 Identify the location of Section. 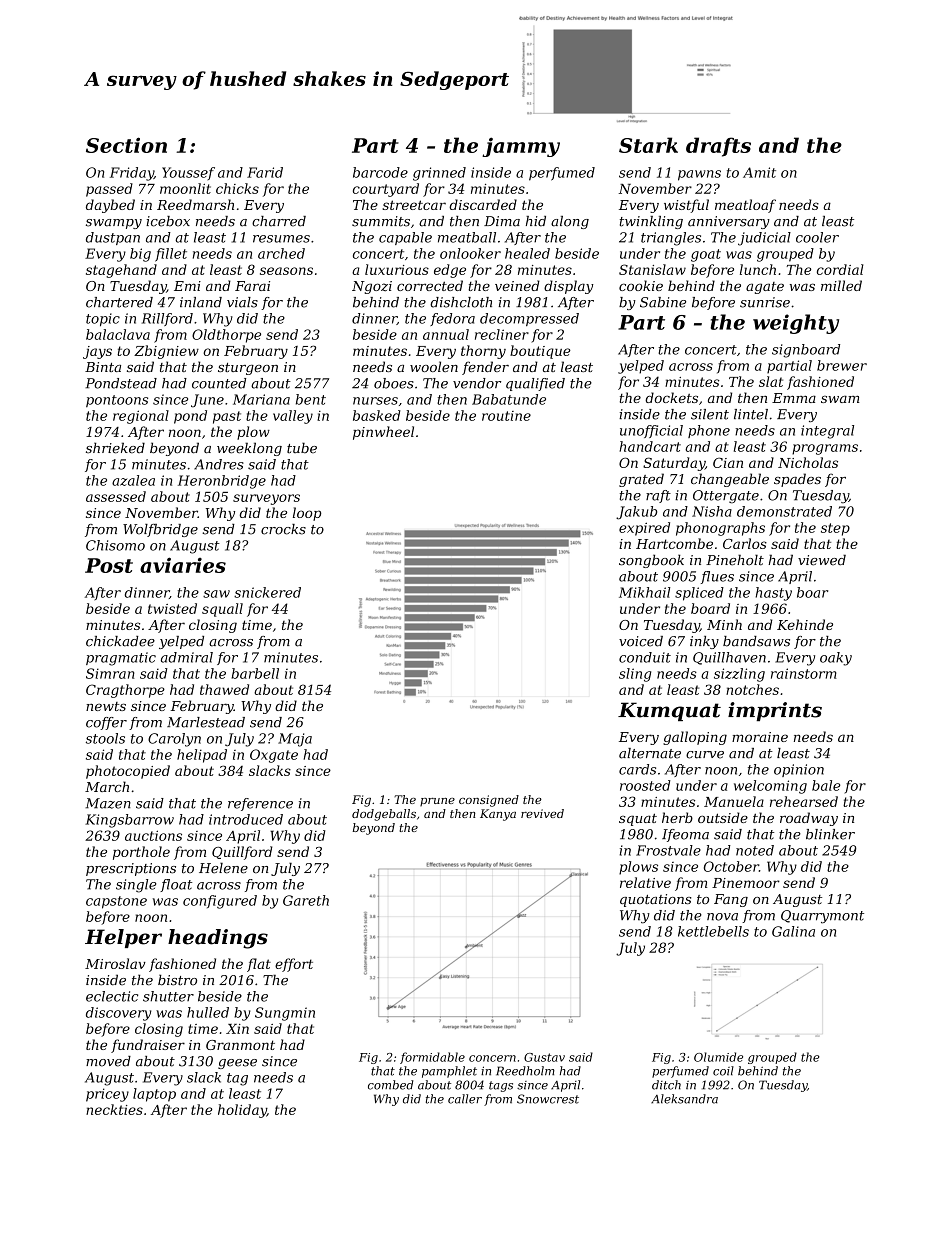
(126, 145).
